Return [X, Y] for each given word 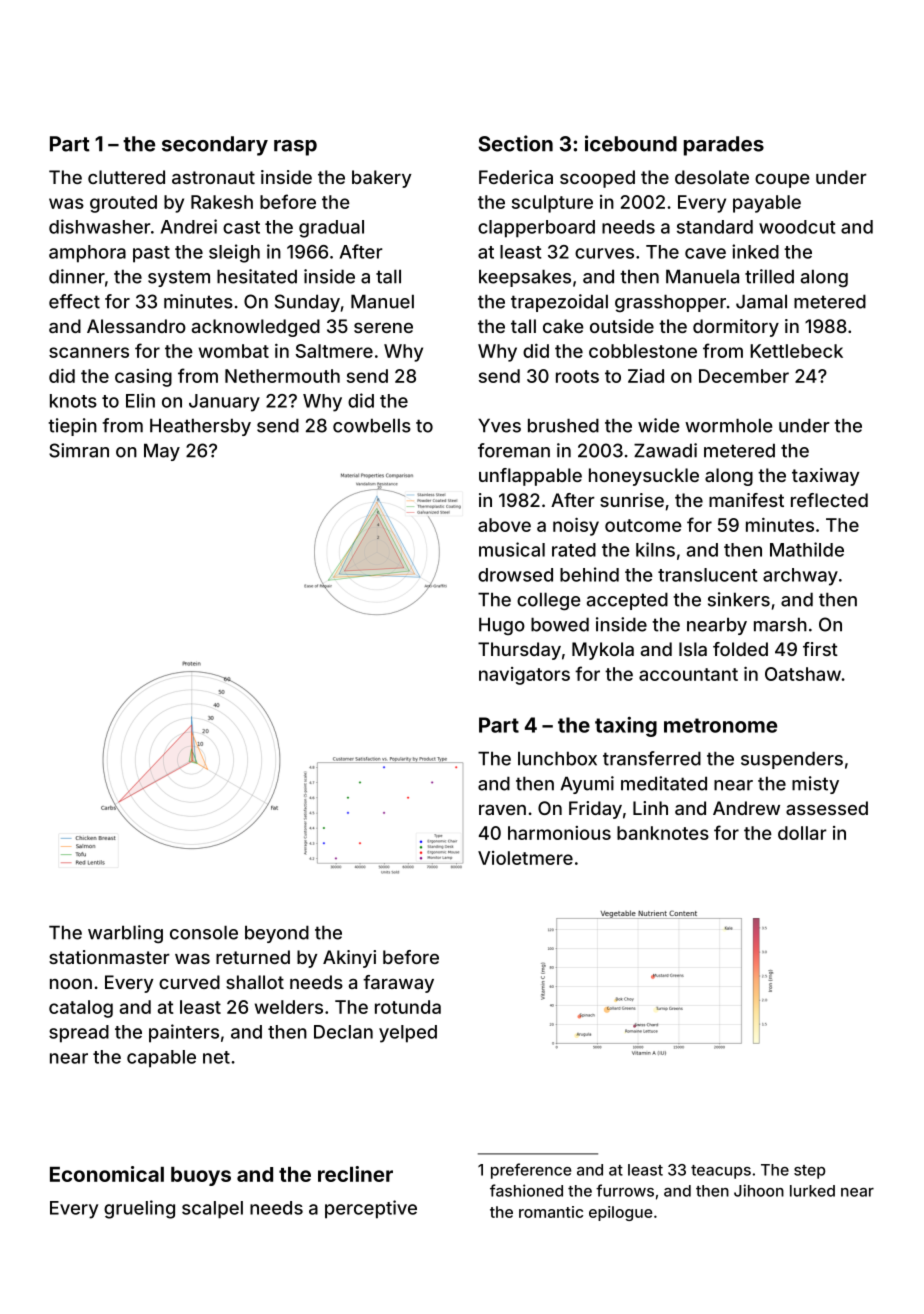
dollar [802, 833]
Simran [79, 450]
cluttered [126, 177]
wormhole [729, 425]
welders [289, 1007]
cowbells [372, 425]
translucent [707, 575]
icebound [631, 143]
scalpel [212, 1210]
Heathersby [200, 427]
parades [724, 146]
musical [512, 549]
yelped [408, 1034]
